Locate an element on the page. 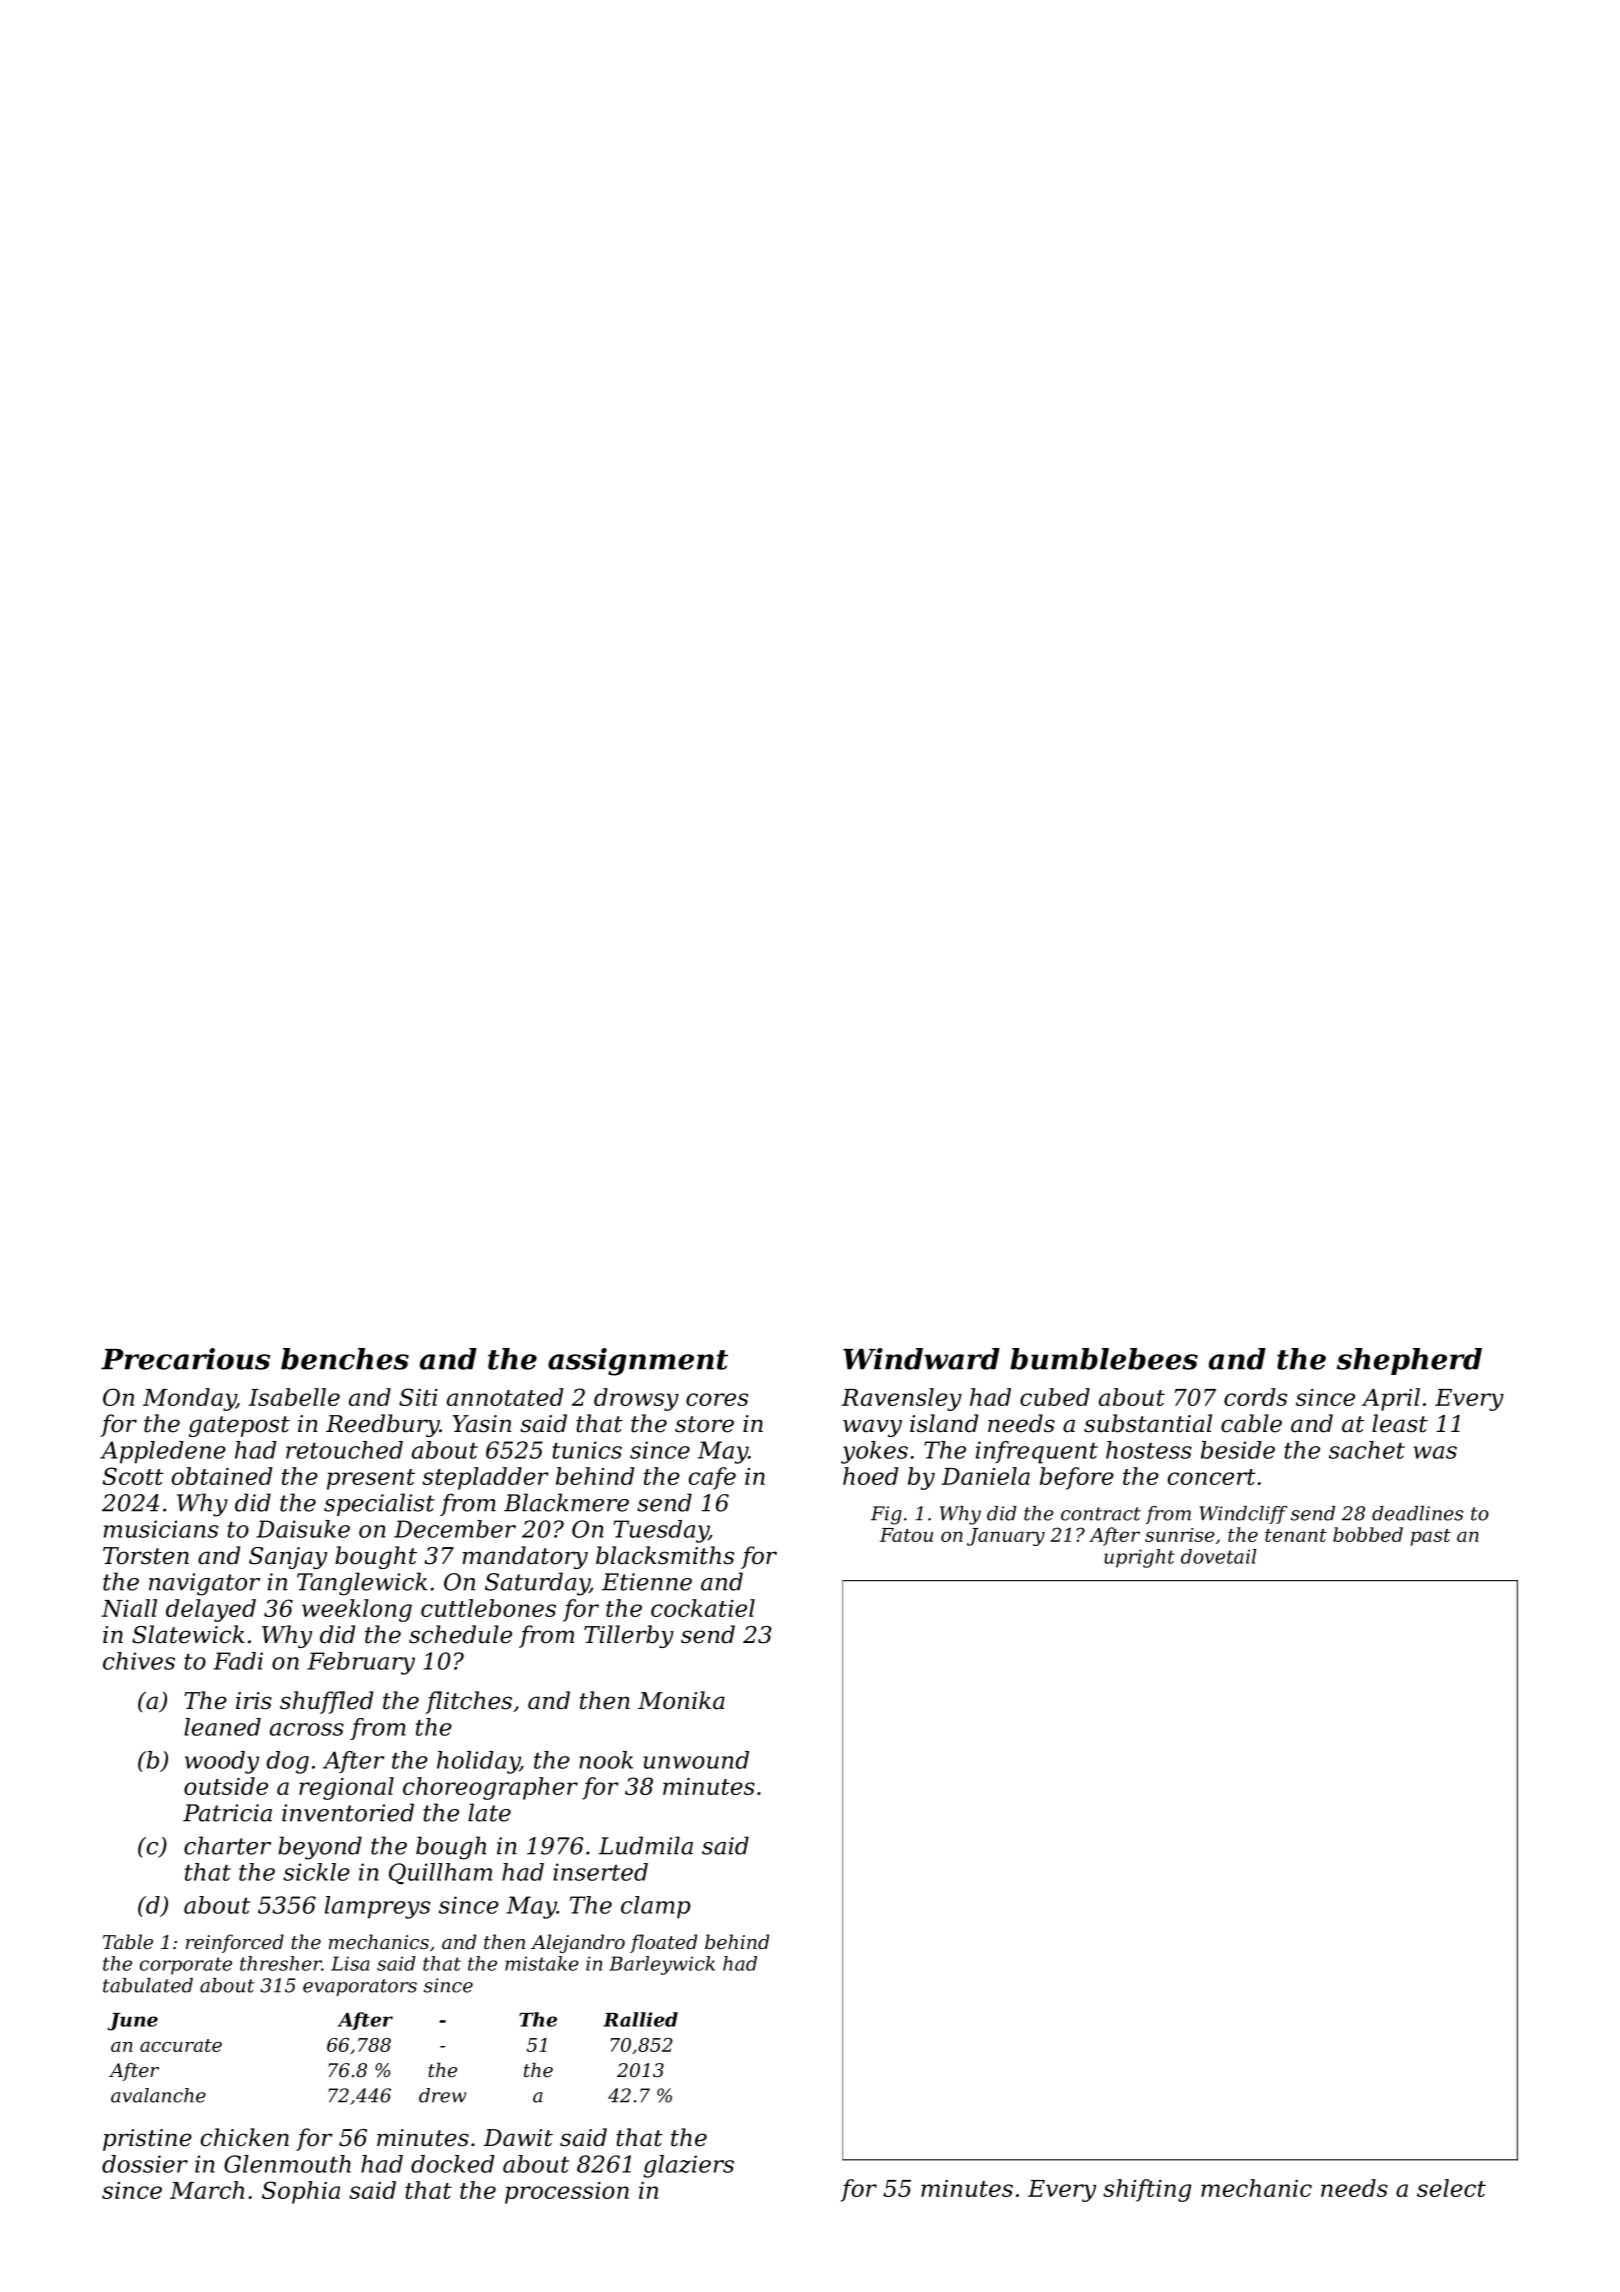 The width and height of the page is (1620, 2292). blacksmiths is located at coordinates (665, 1555).
